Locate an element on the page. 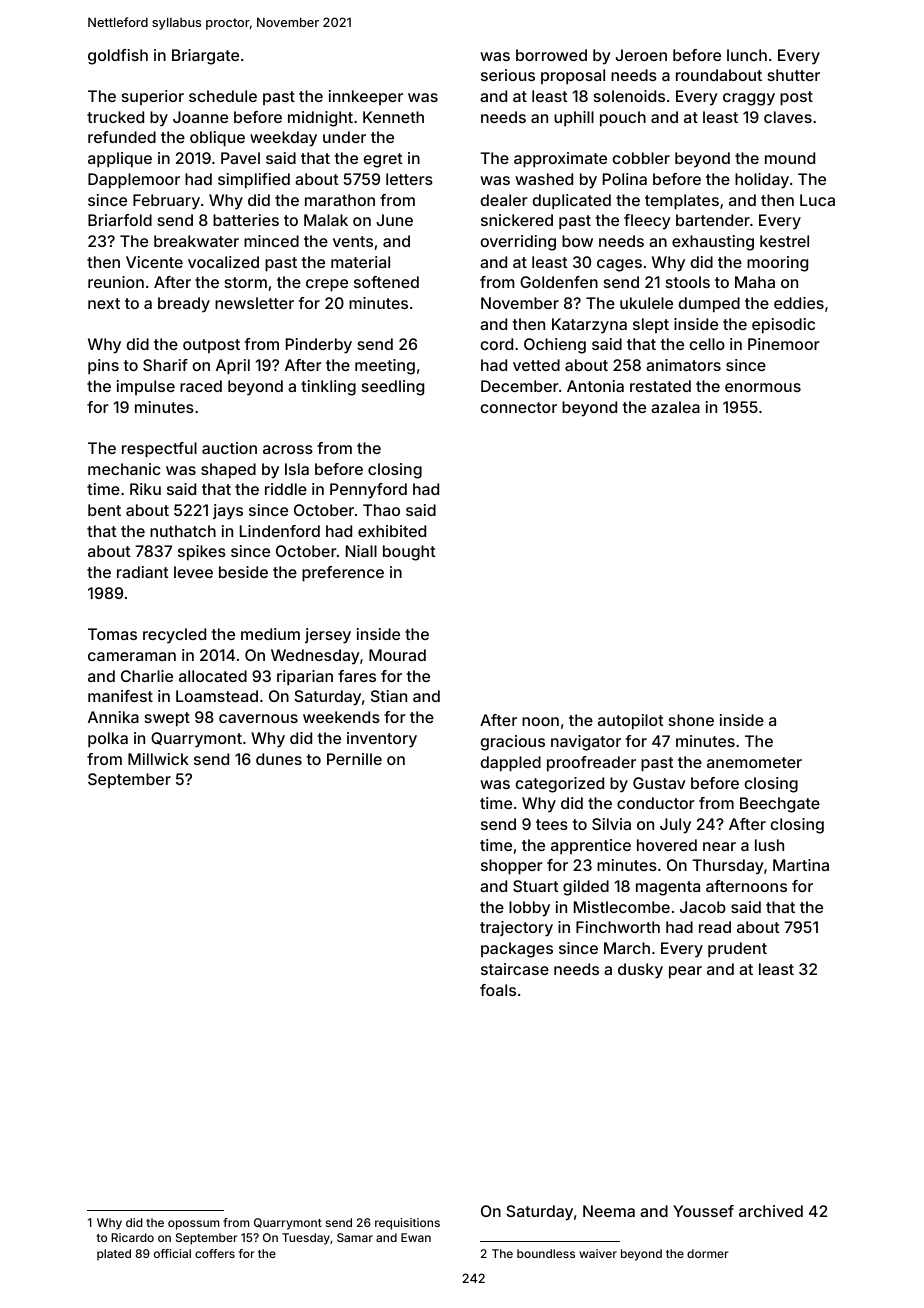  marathon is located at coordinates (340, 200).
